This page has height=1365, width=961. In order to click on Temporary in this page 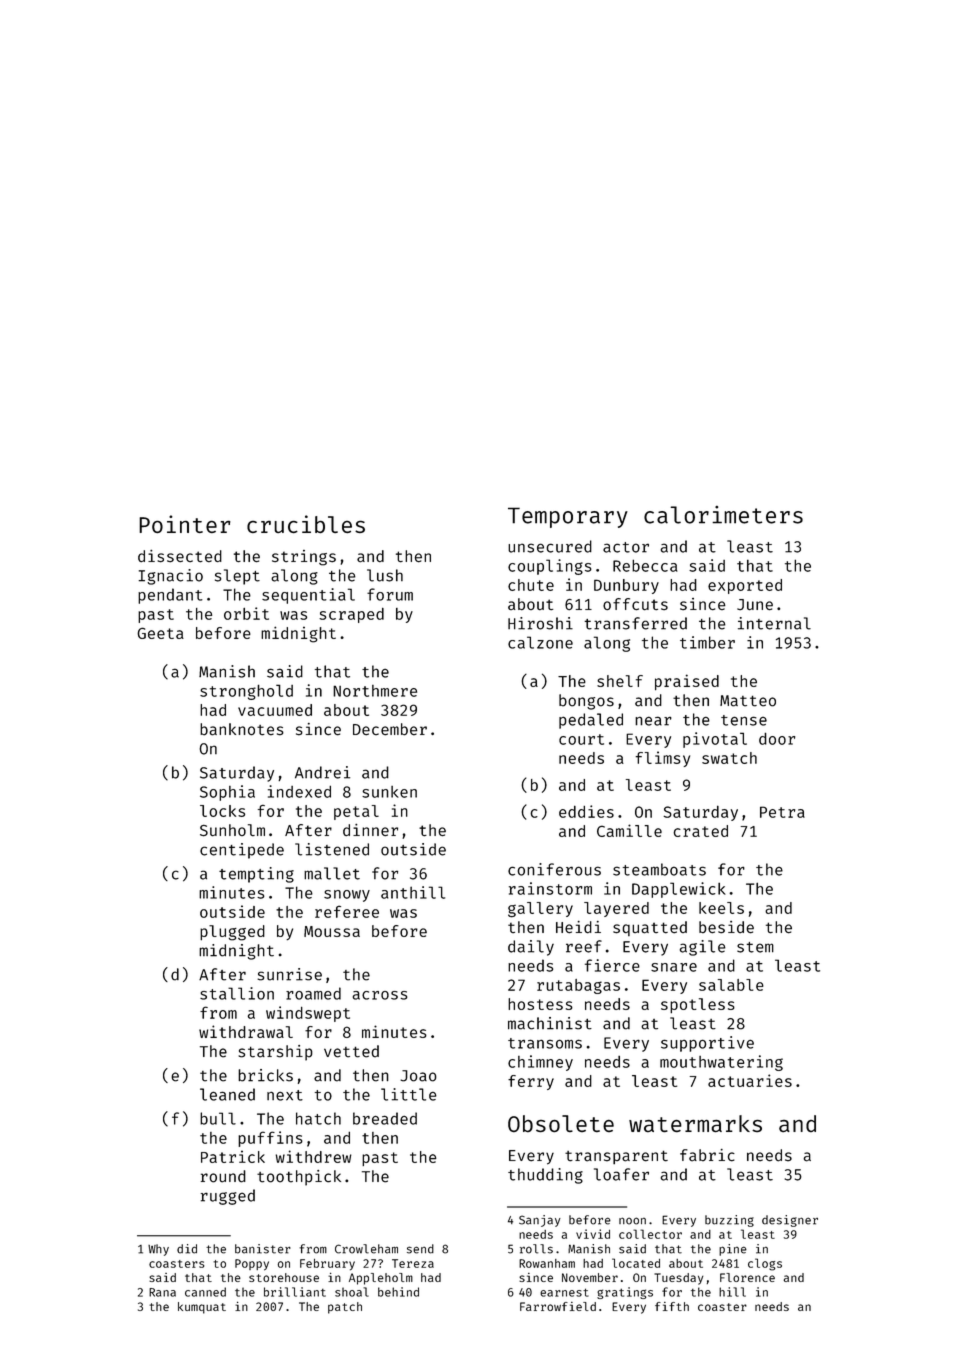, I will do `click(568, 517)`.
